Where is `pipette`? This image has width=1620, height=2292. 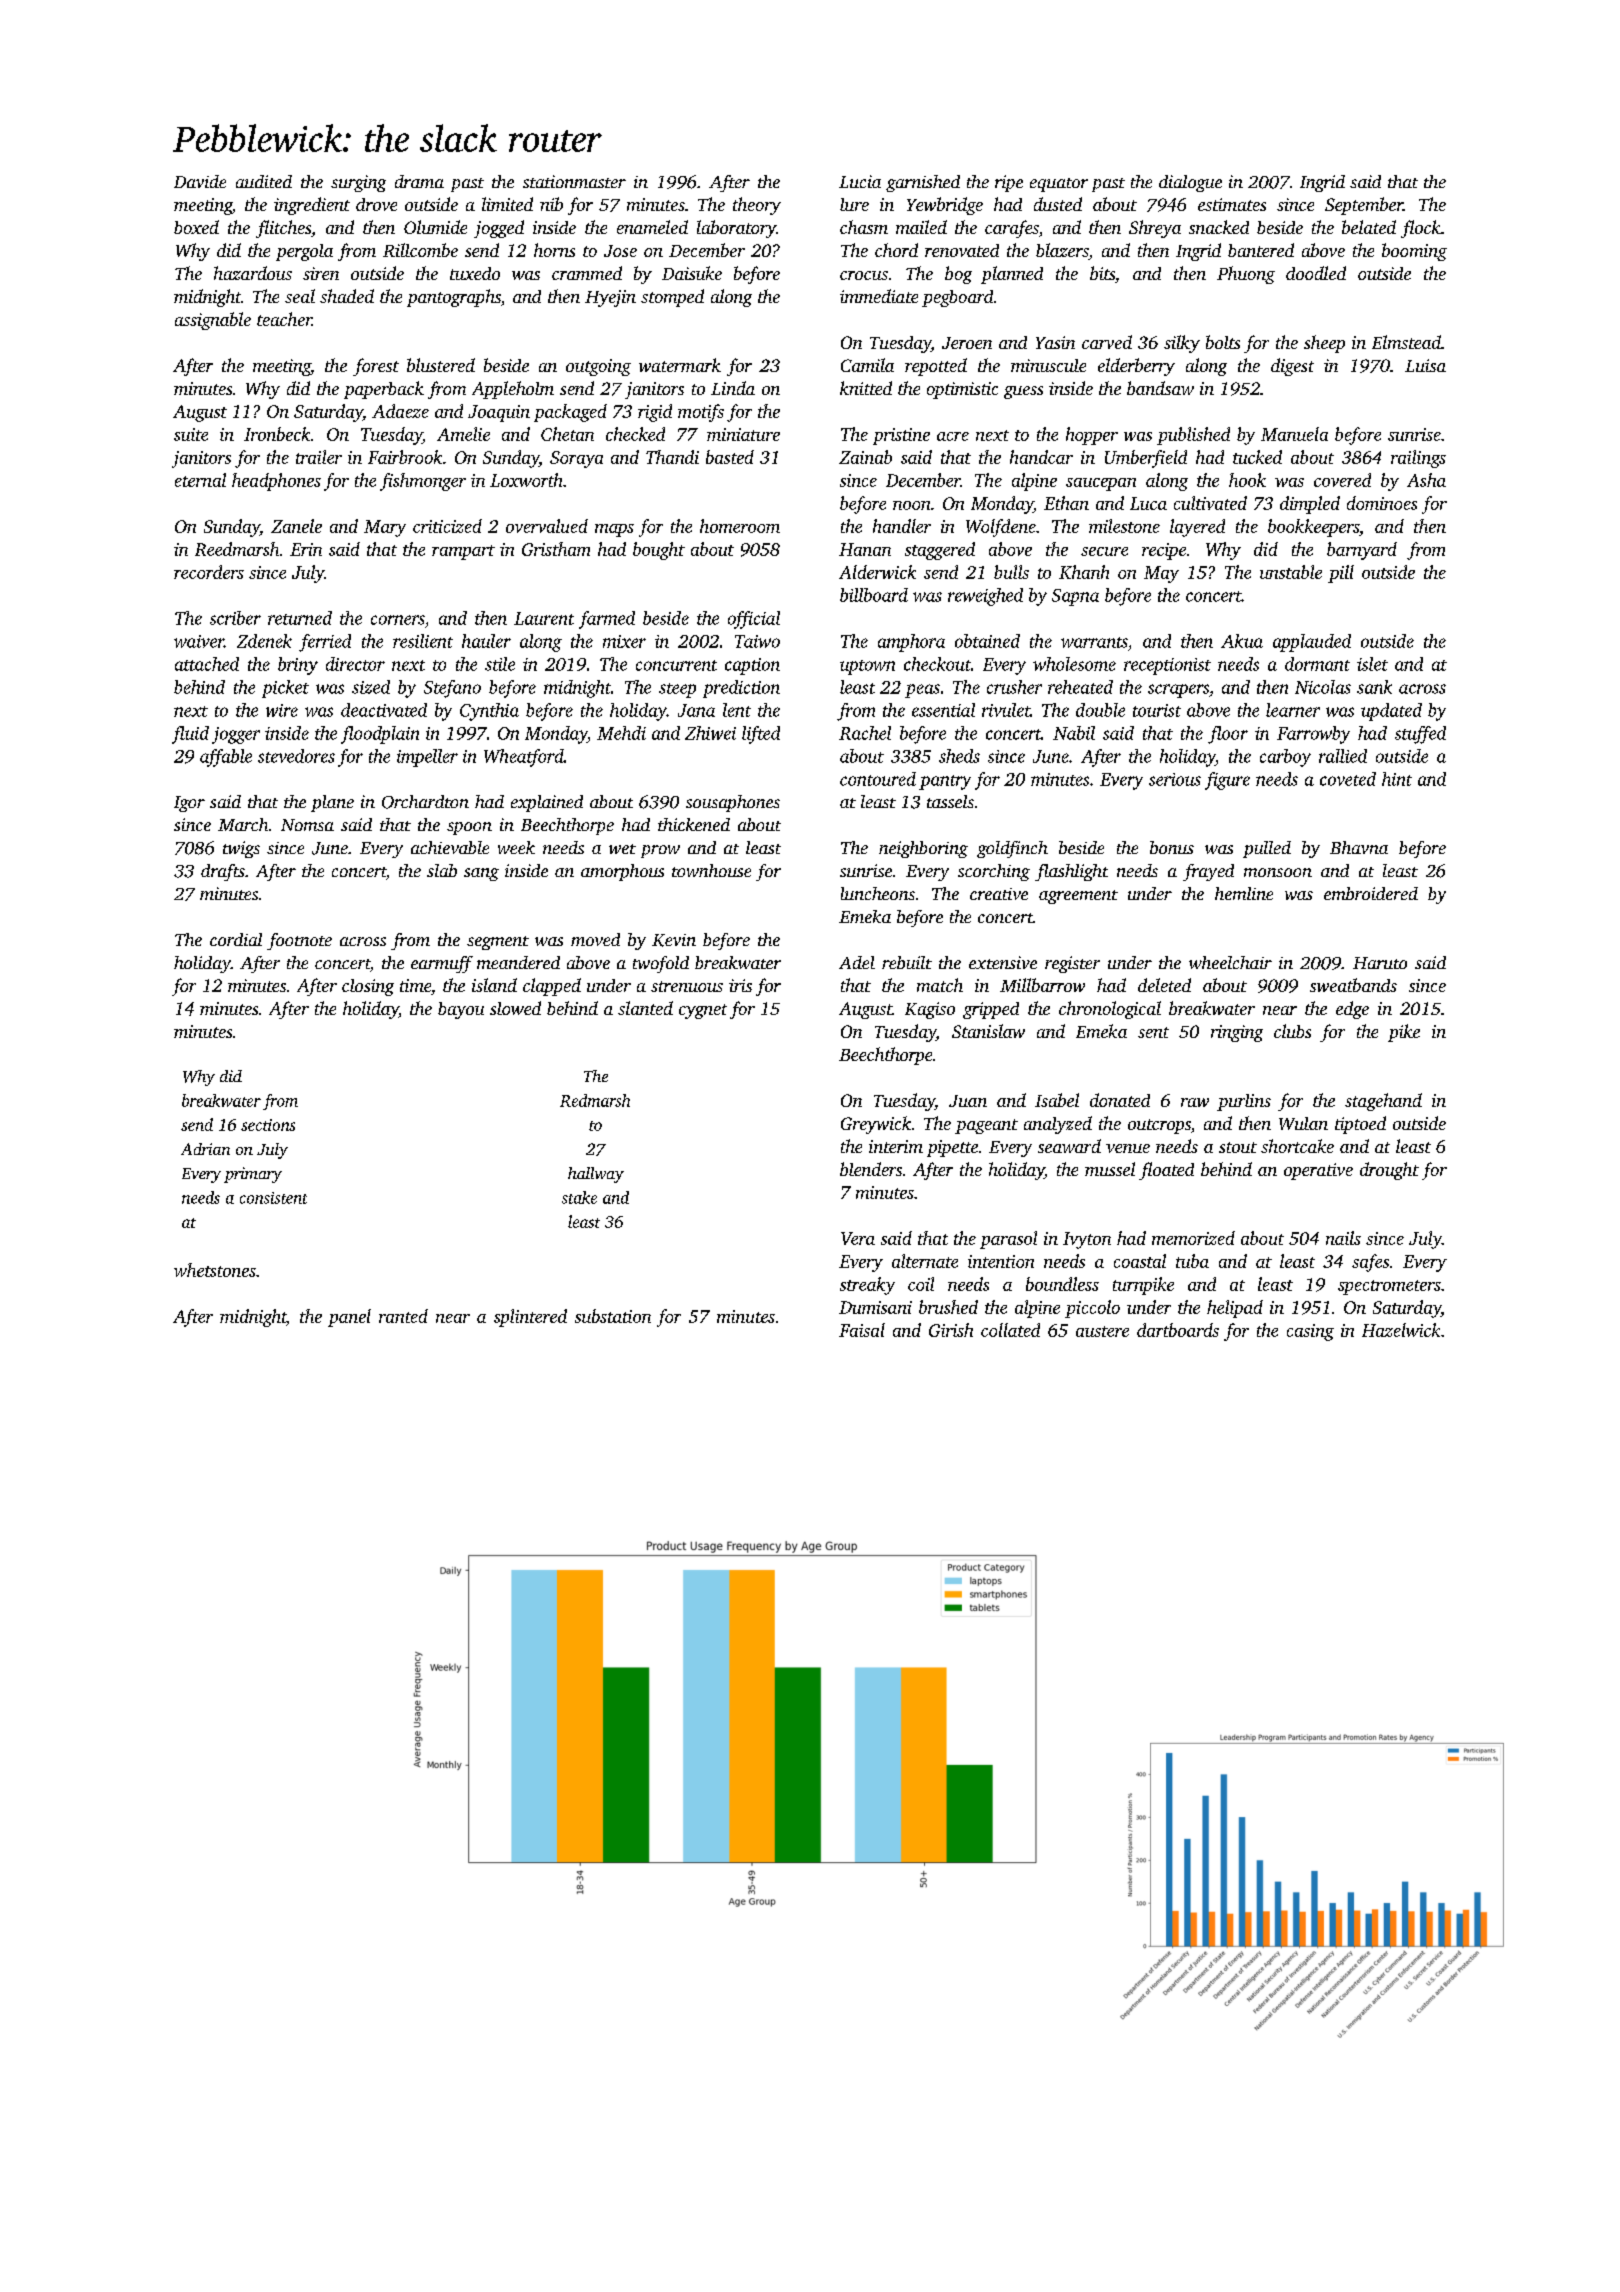 pipette is located at coordinates (952, 1148).
